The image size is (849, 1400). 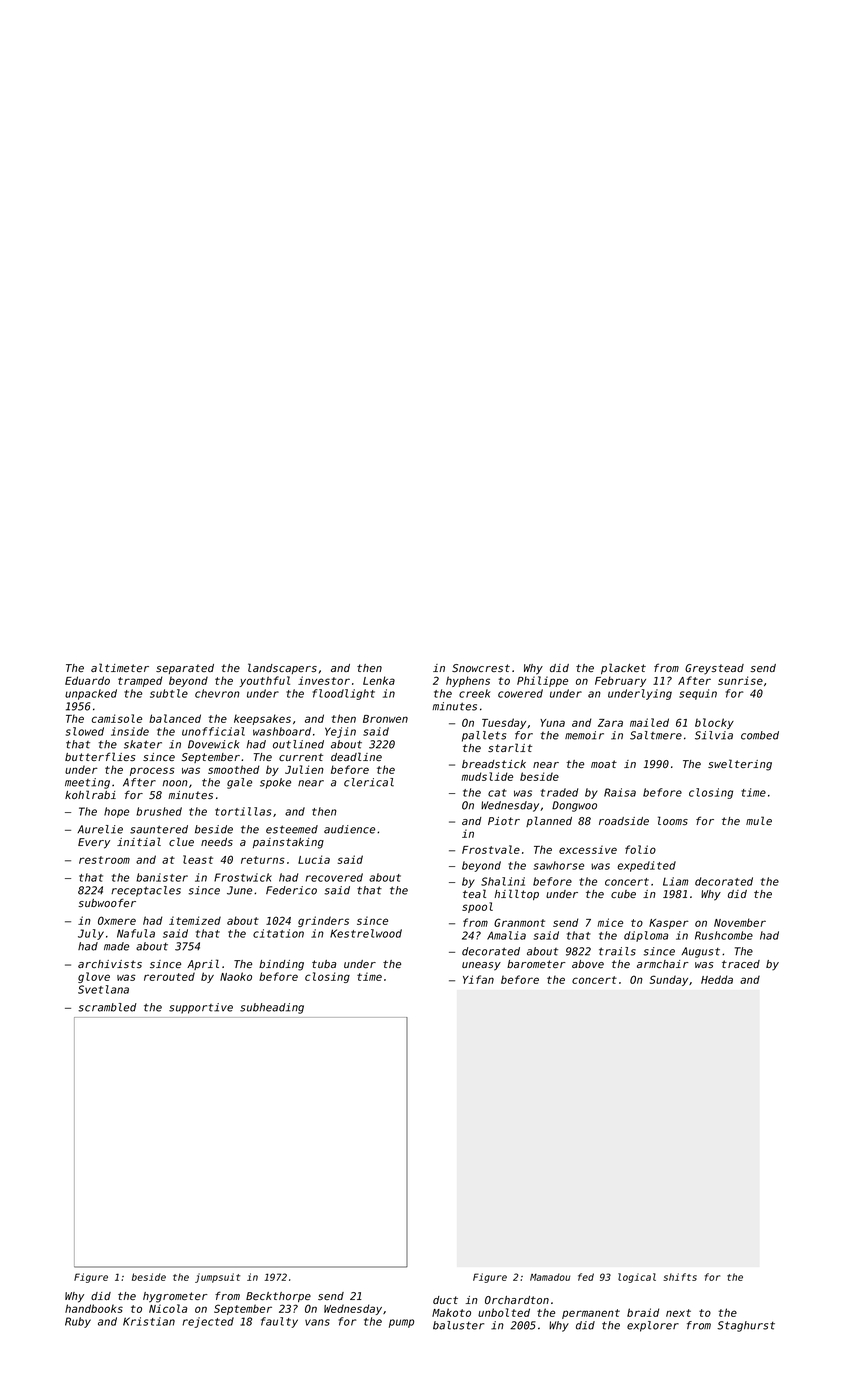 I want to click on Bronwen, so click(x=385, y=719).
